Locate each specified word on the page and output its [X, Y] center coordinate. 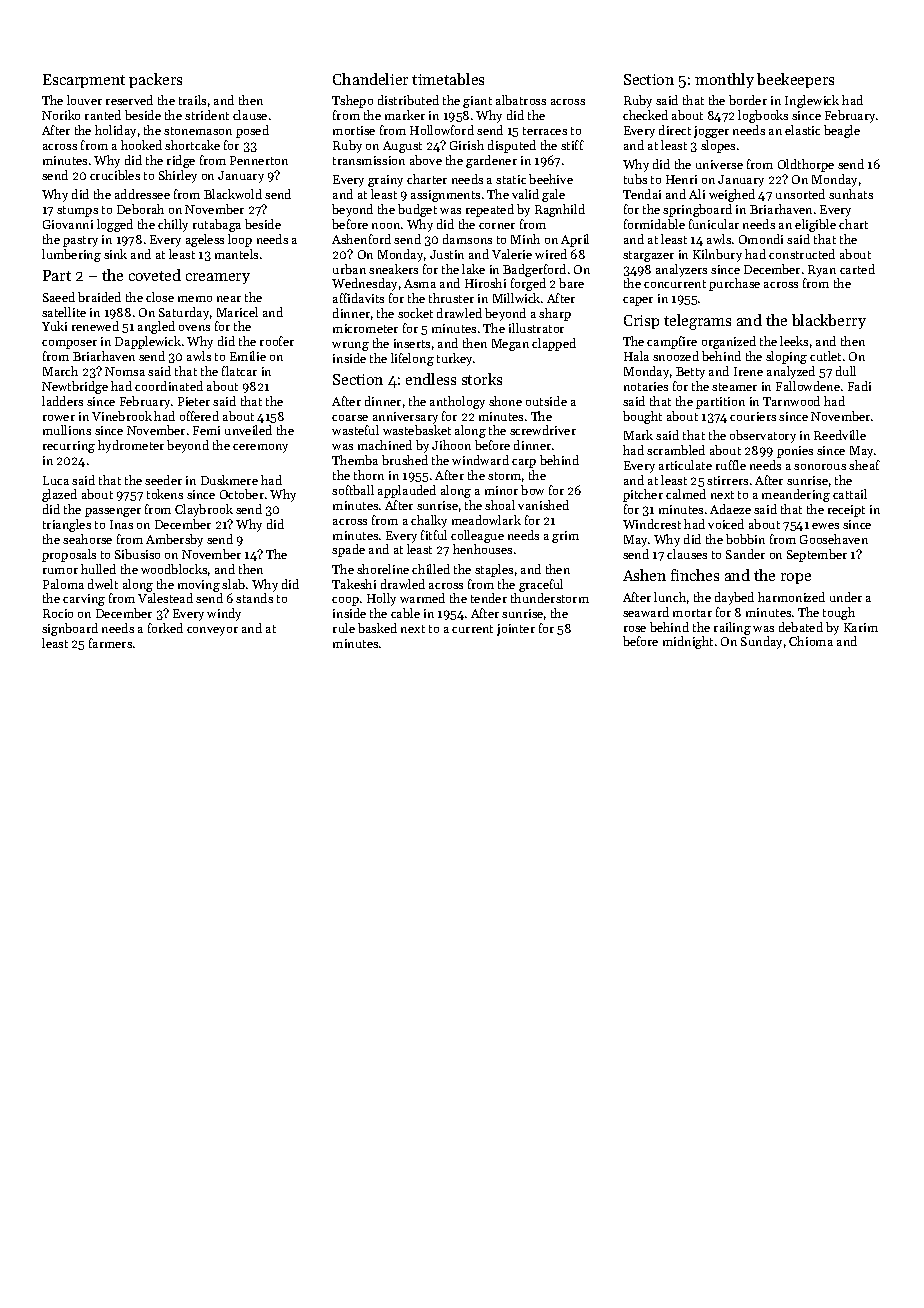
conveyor [212, 631]
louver [84, 100]
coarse [350, 418]
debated [801, 627]
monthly [724, 80]
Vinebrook [122, 416]
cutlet [825, 356]
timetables [448, 79]
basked [377, 628]
